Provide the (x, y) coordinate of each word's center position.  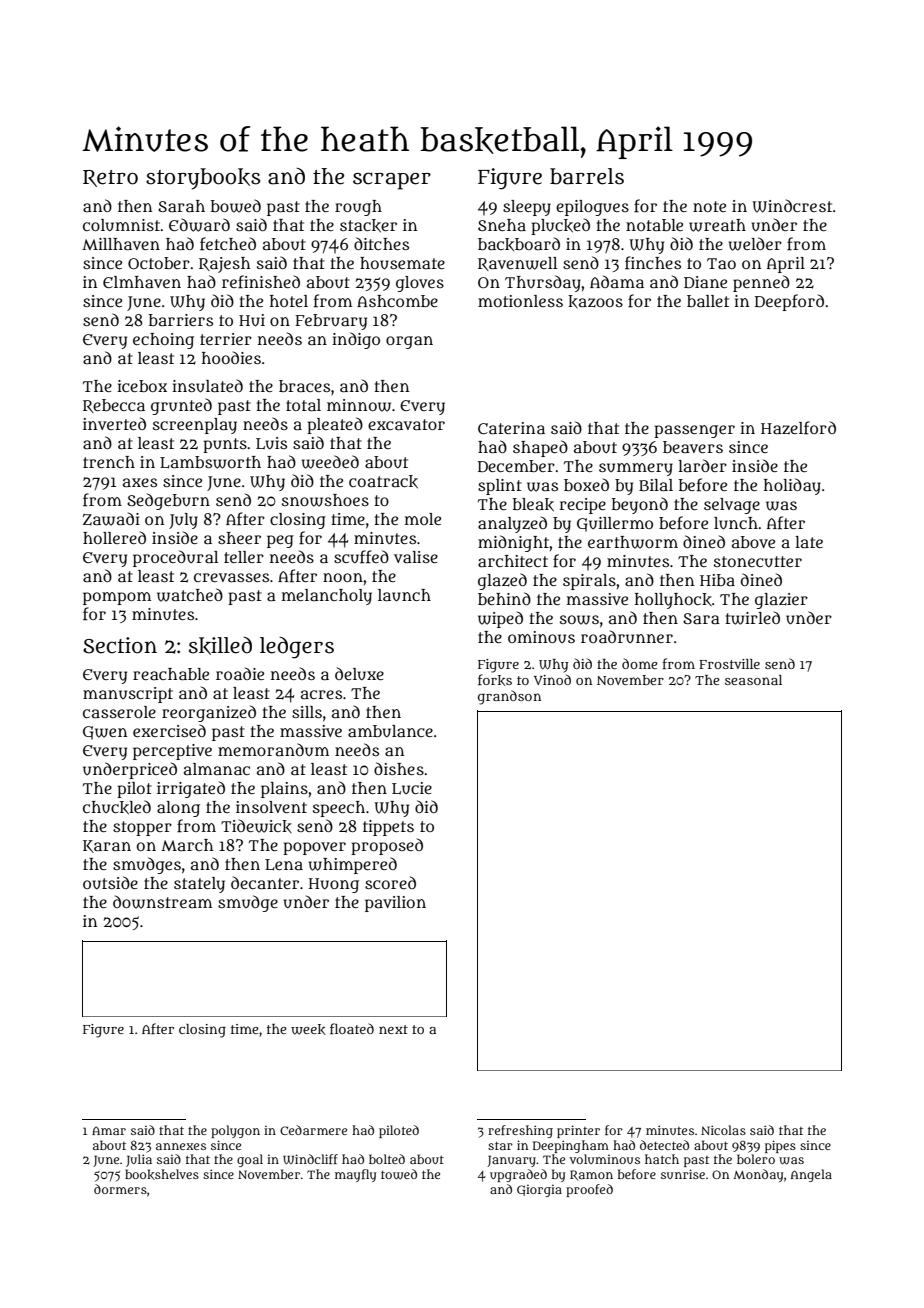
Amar (109, 1130)
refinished (261, 282)
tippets (388, 828)
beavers (693, 447)
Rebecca (114, 406)
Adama (617, 281)
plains (284, 790)
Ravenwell (517, 264)
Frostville (729, 664)
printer (578, 1131)
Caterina (511, 428)
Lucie (412, 788)
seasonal (753, 680)
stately (199, 885)
